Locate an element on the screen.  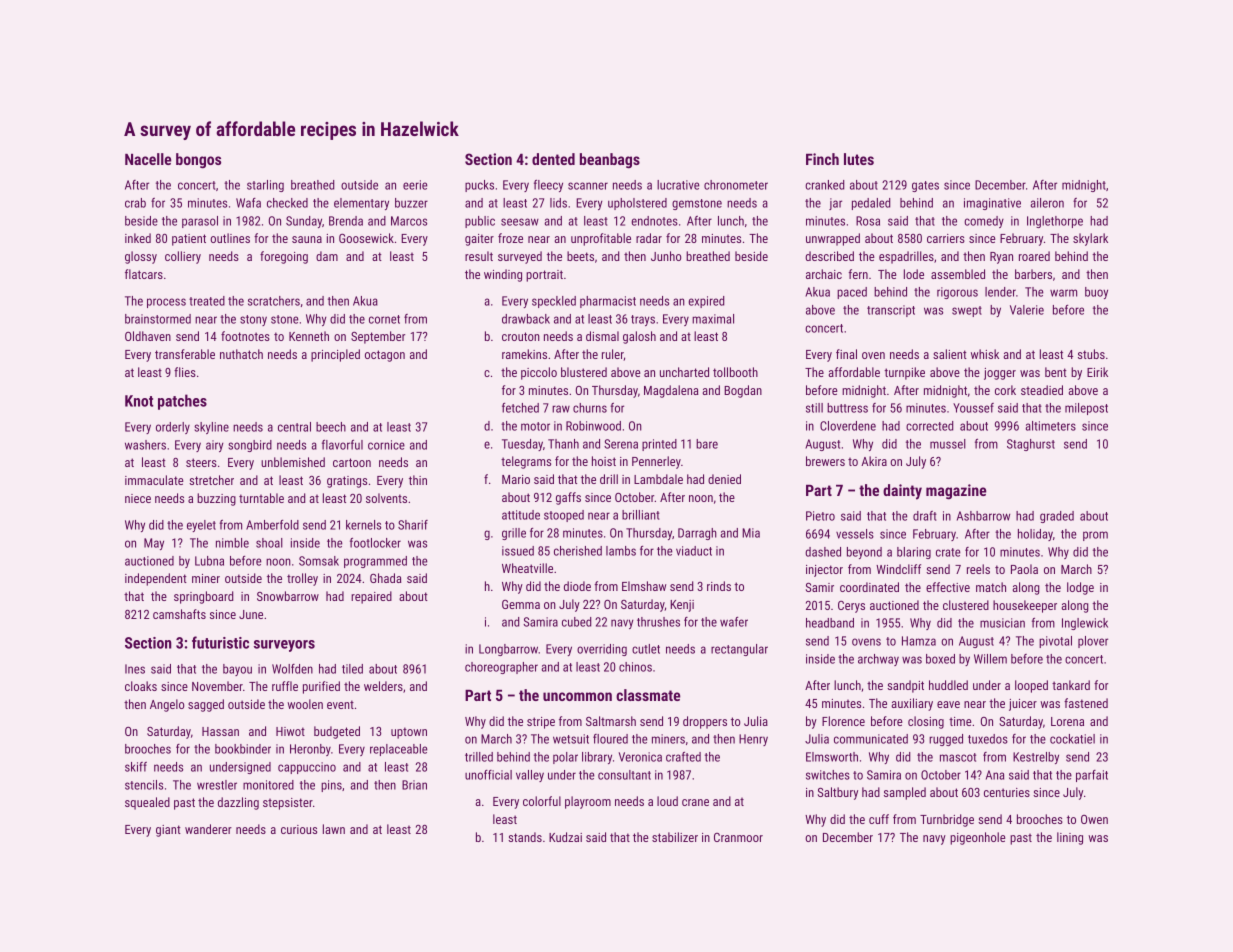
fetched is located at coordinates (520, 408).
